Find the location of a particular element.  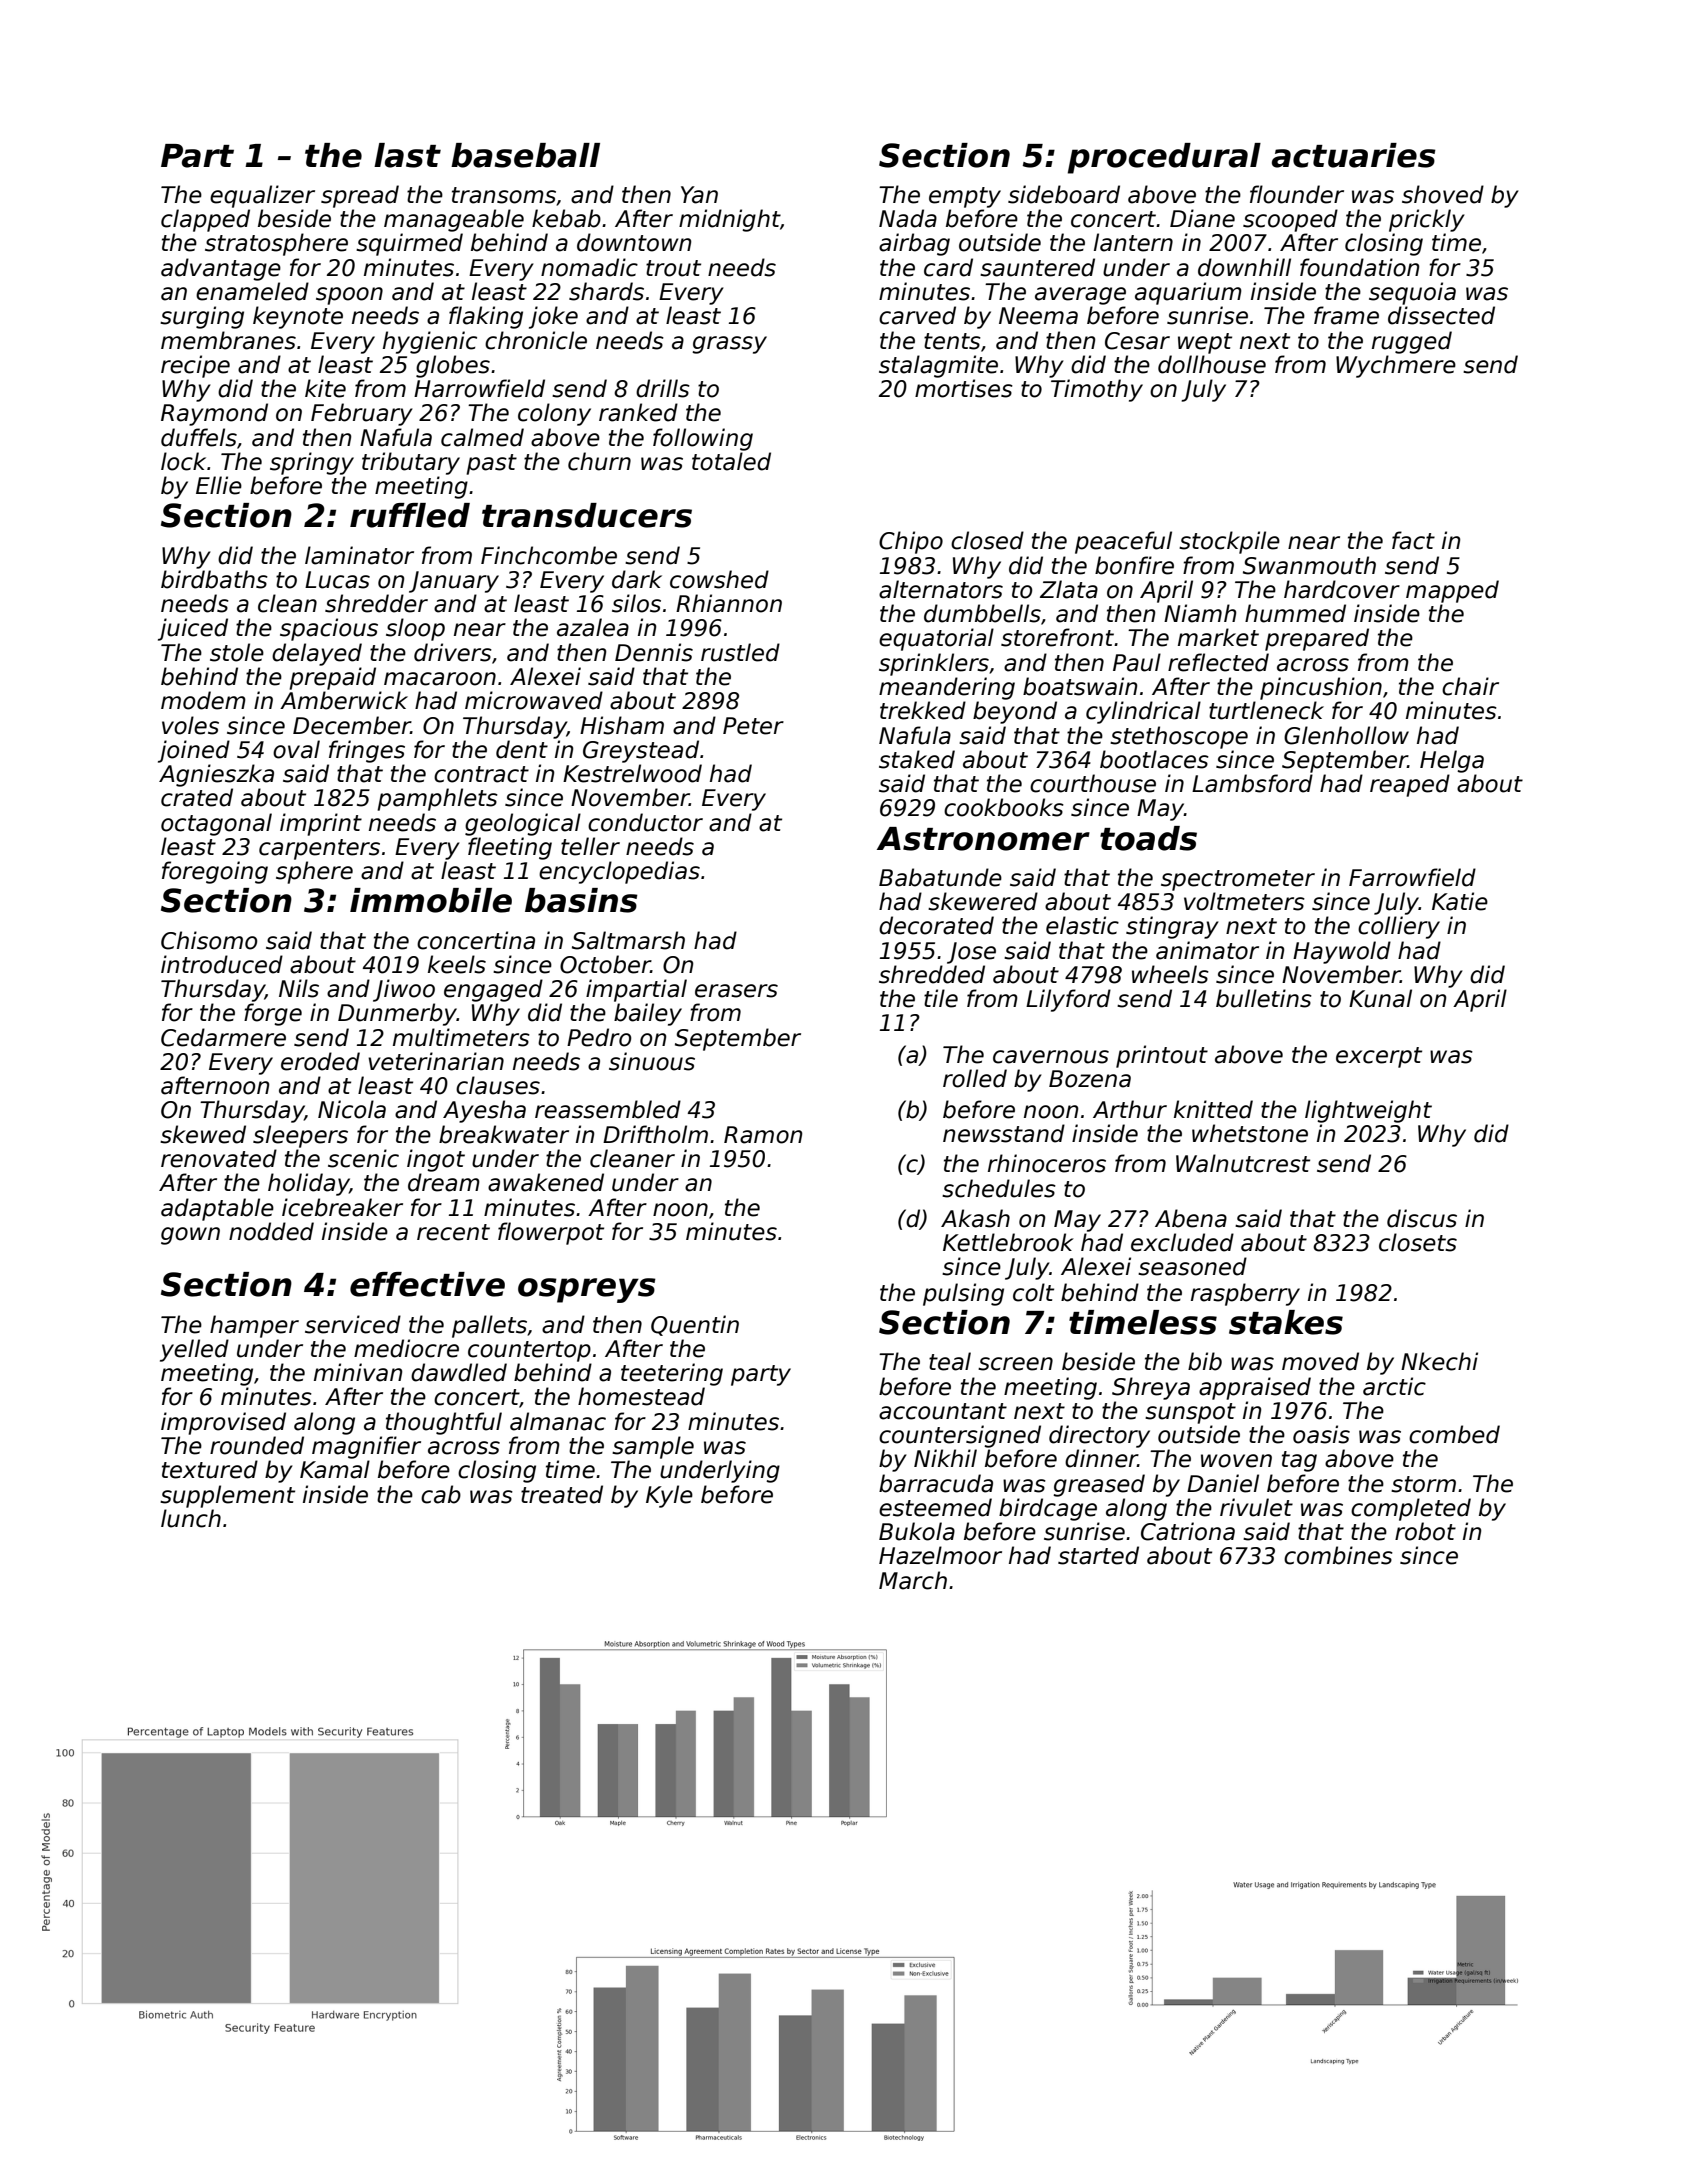

recipe is located at coordinates (195, 366).
